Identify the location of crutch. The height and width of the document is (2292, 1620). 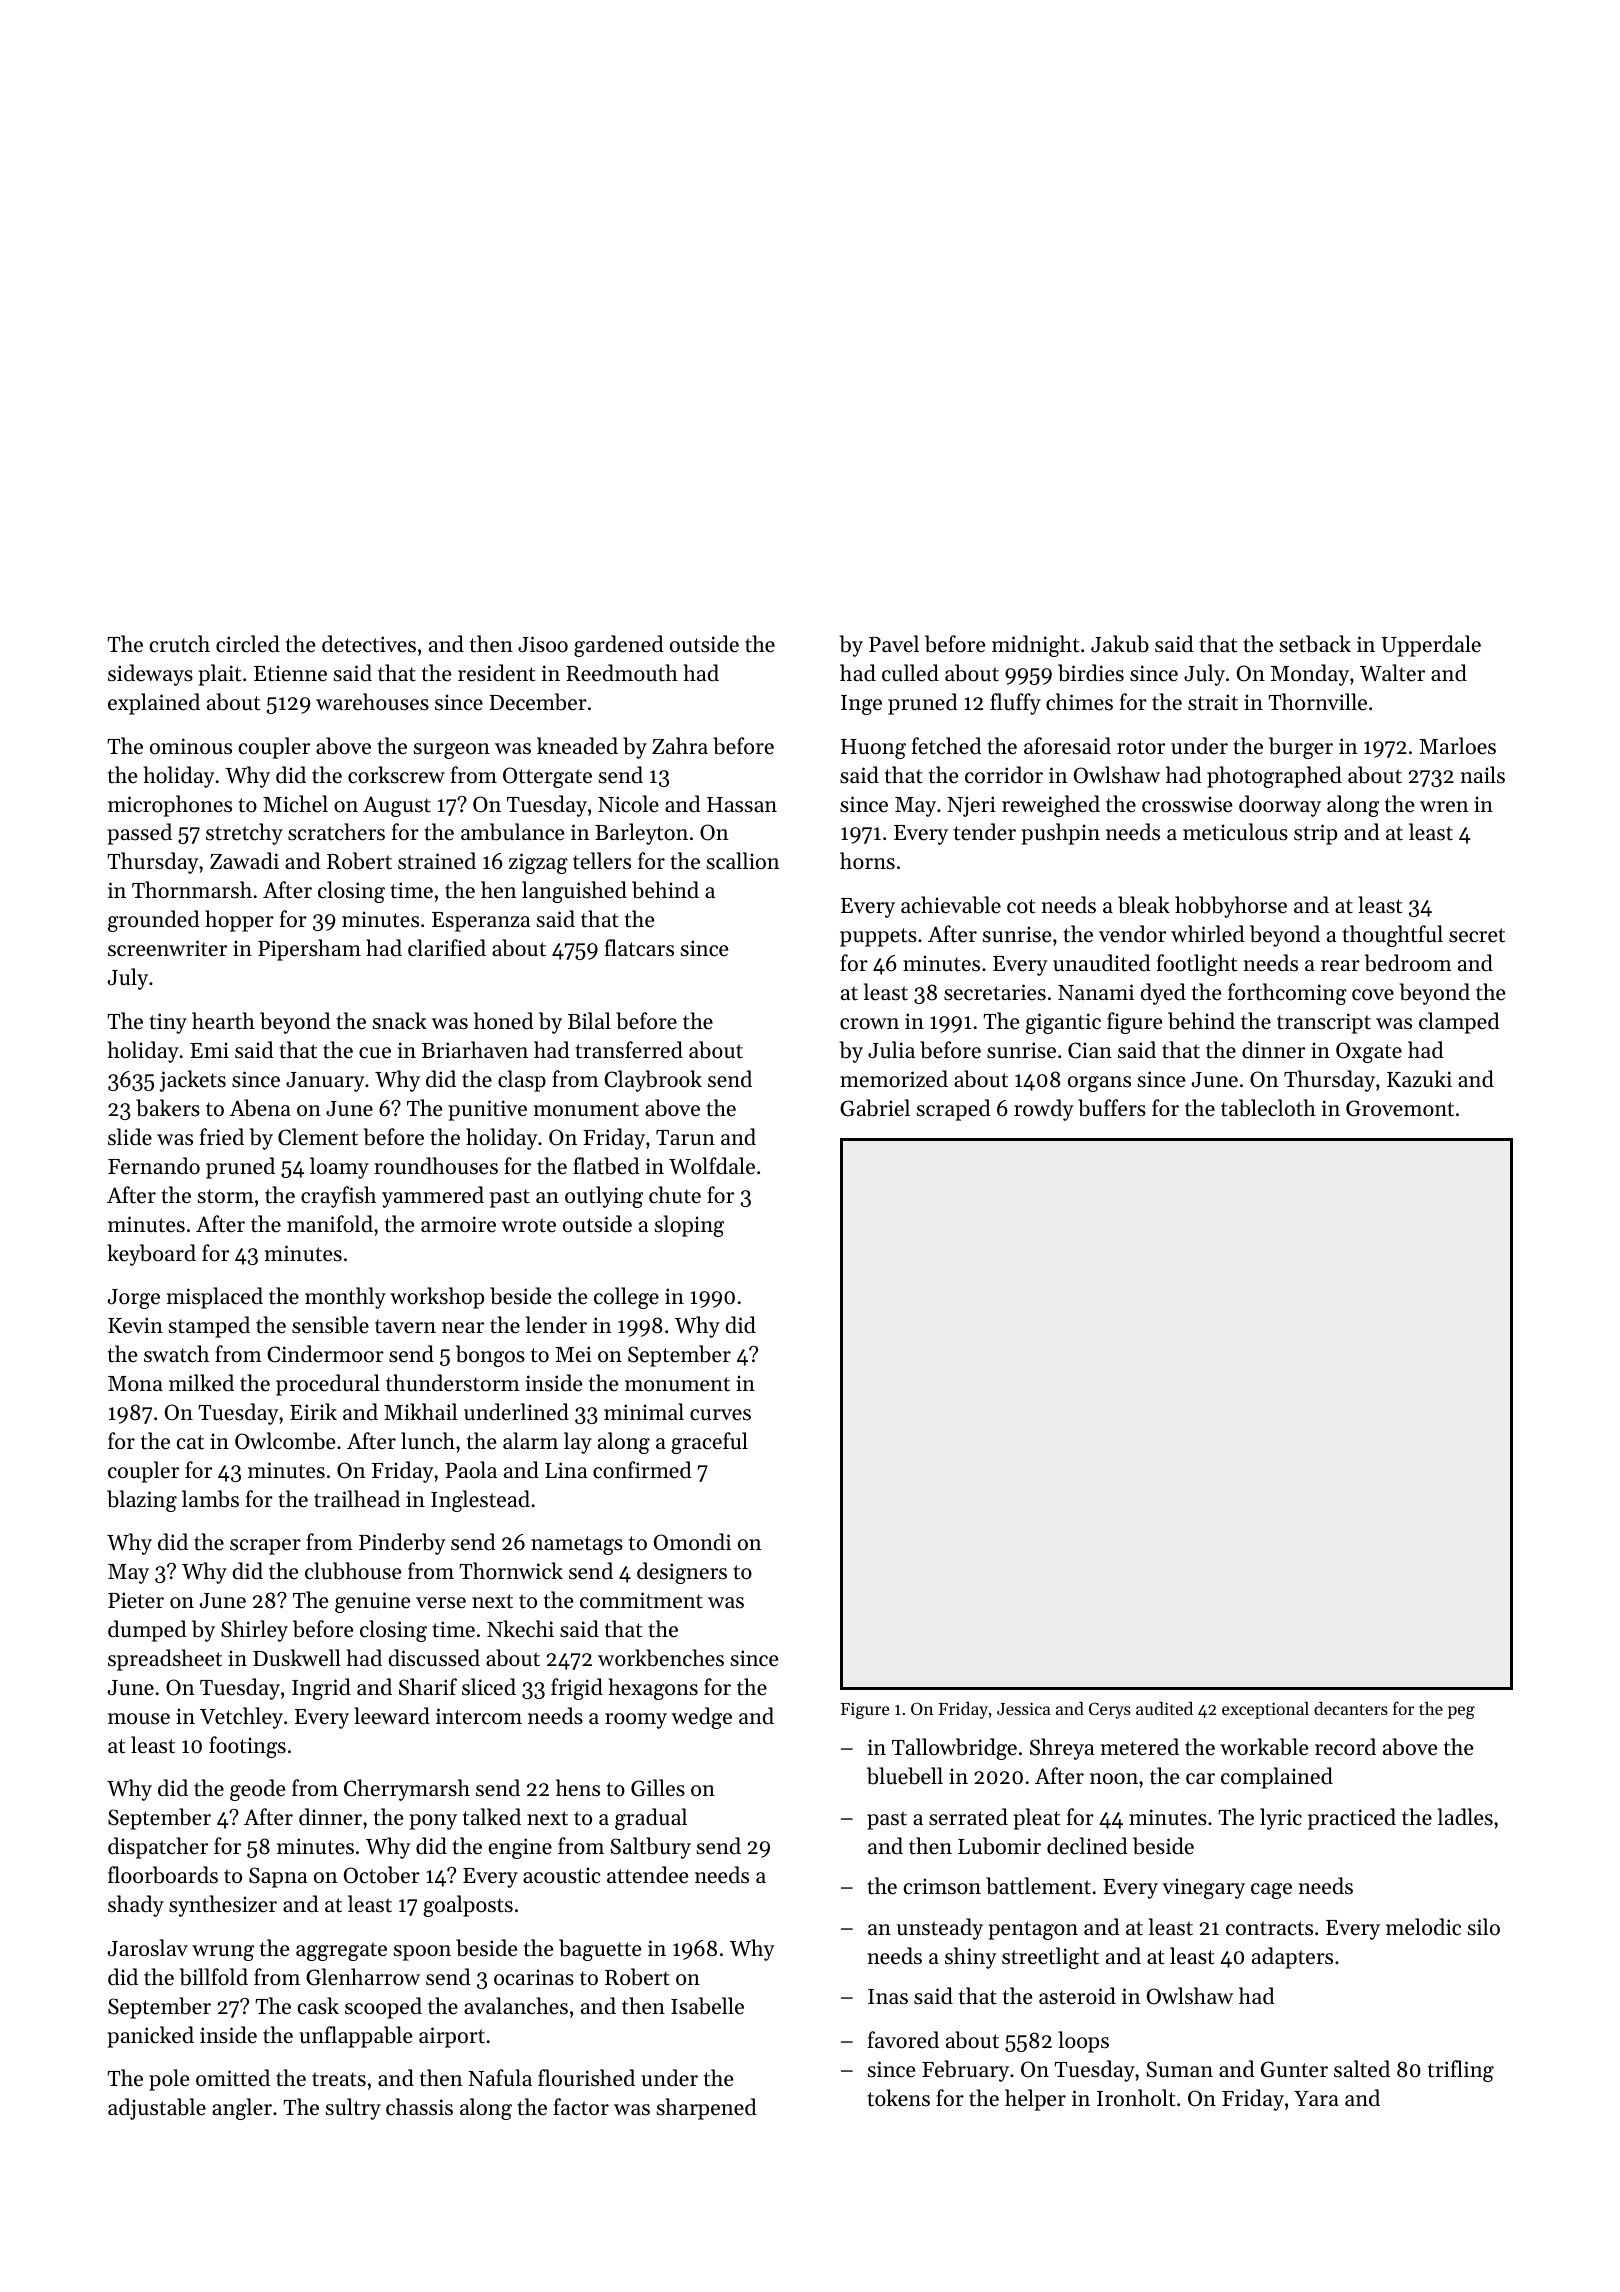
(180, 644).
